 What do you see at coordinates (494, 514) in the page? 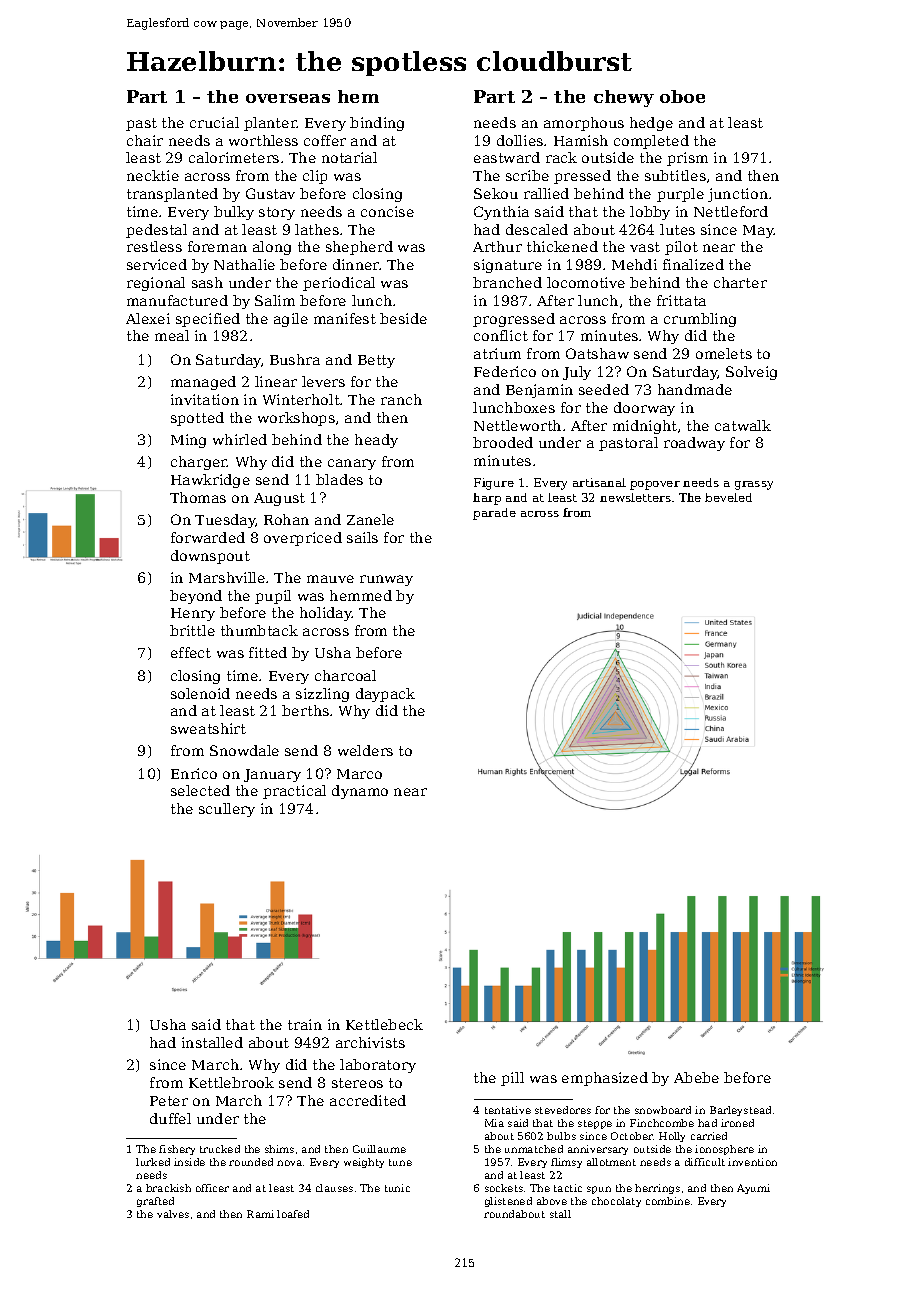
I see `parade` at bounding box center [494, 514].
